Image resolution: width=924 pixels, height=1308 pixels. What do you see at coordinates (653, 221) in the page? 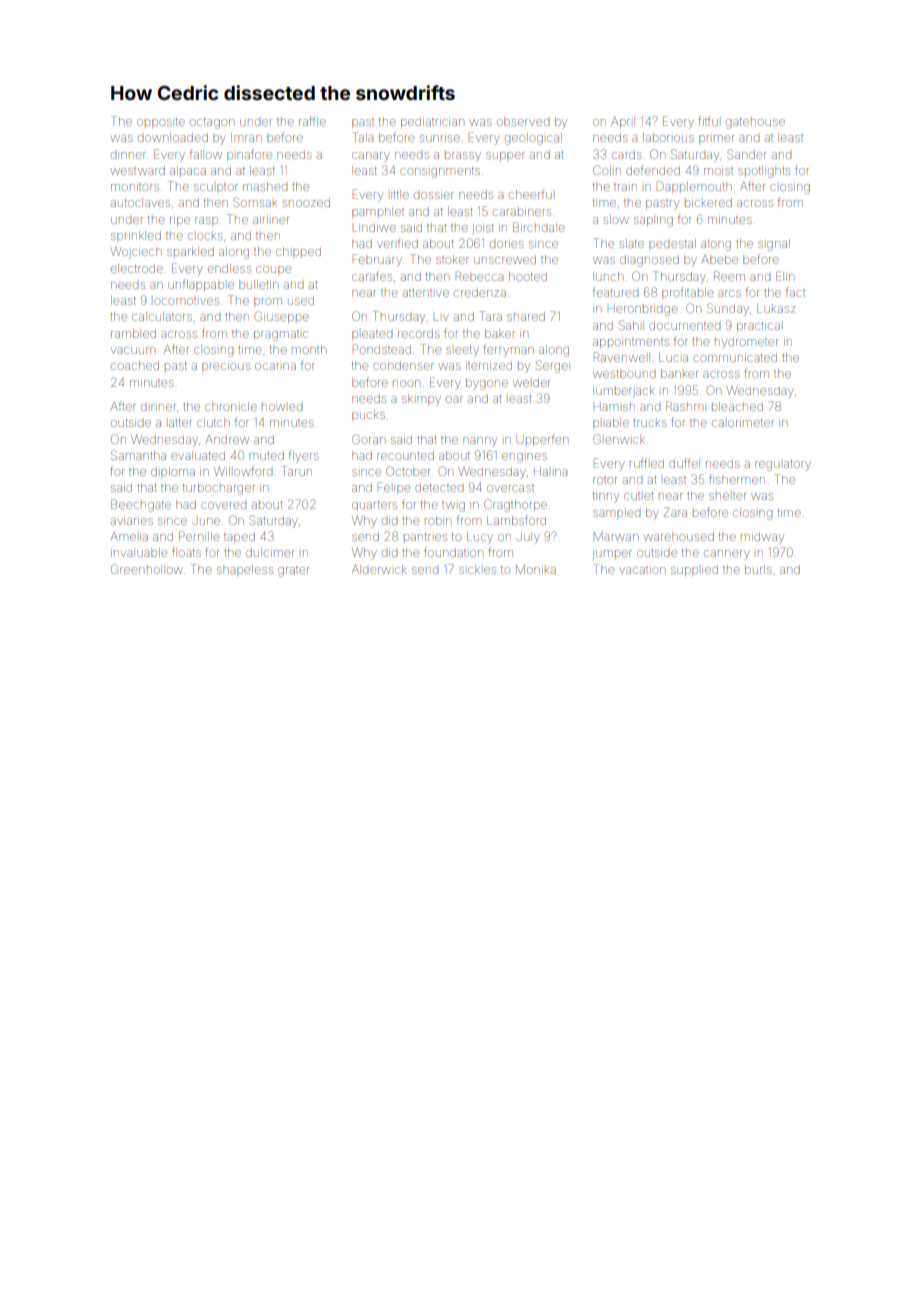
I see `sapling` at bounding box center [653, 221].
